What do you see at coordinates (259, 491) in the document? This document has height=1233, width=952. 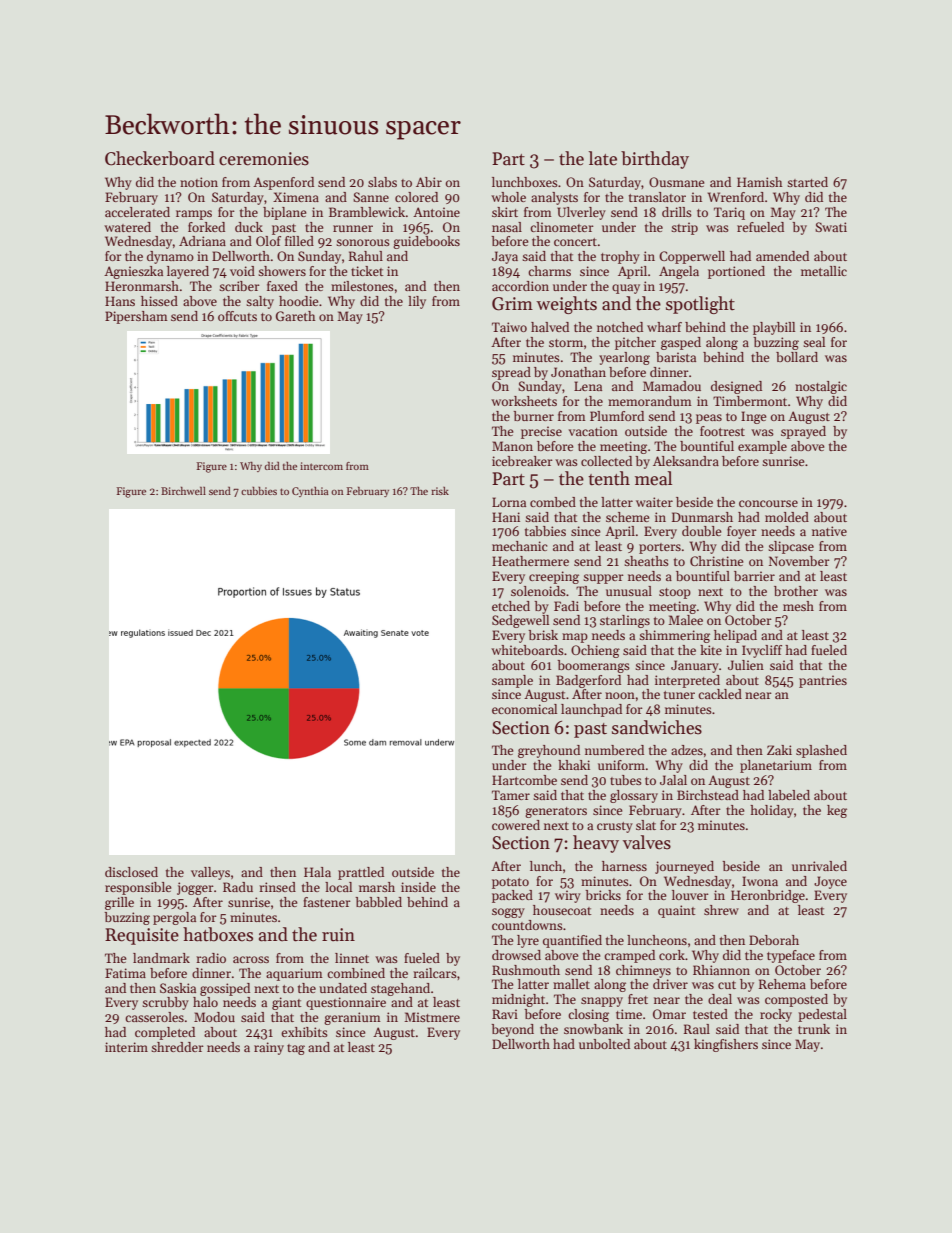 I see `cubbies` at bounding box center [259, 491].
